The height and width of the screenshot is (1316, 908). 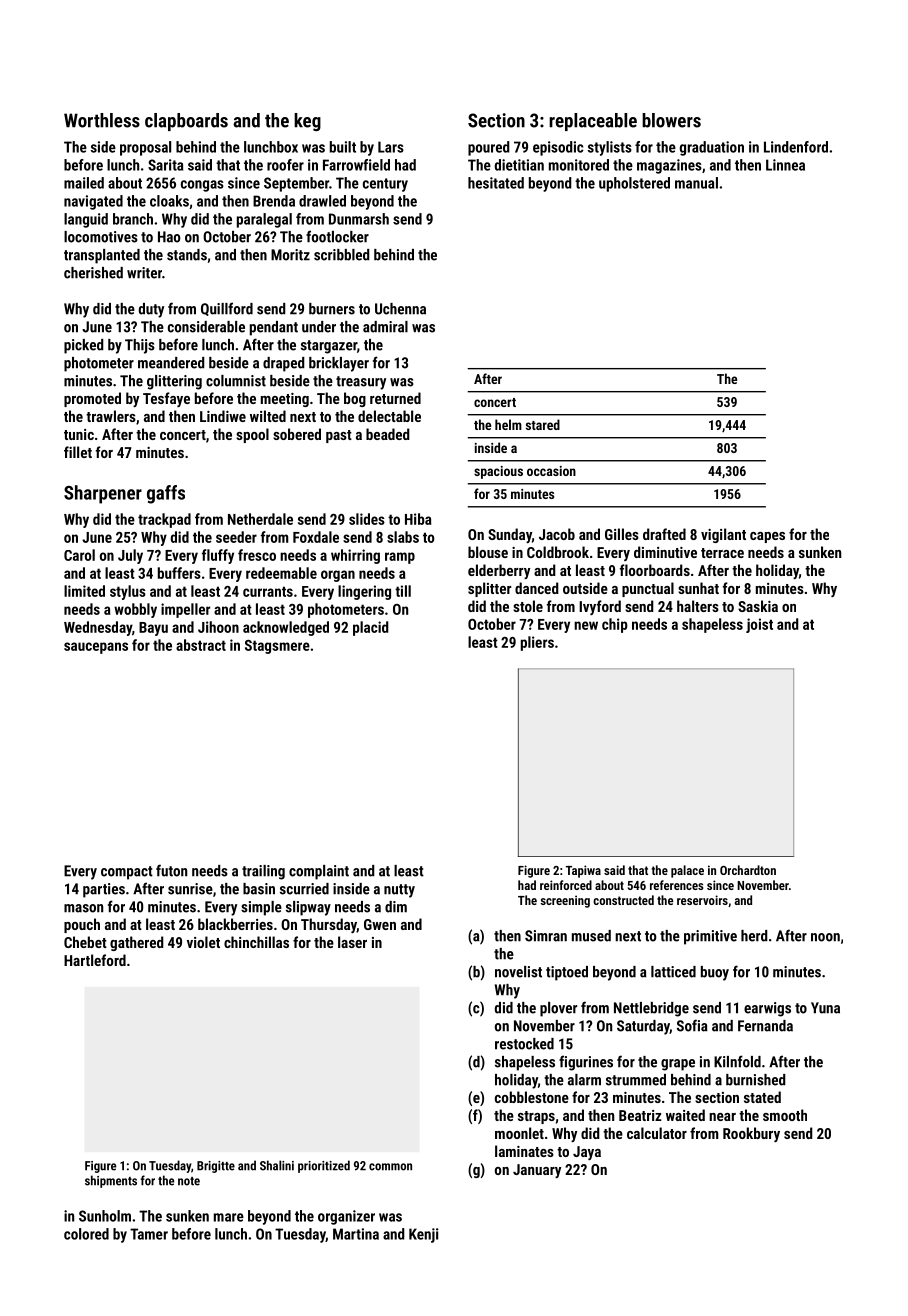 What do you see at coordinates (216, 1167) in the screenshot?
I see `Brigitte` at bounding box center [216, 1167].
